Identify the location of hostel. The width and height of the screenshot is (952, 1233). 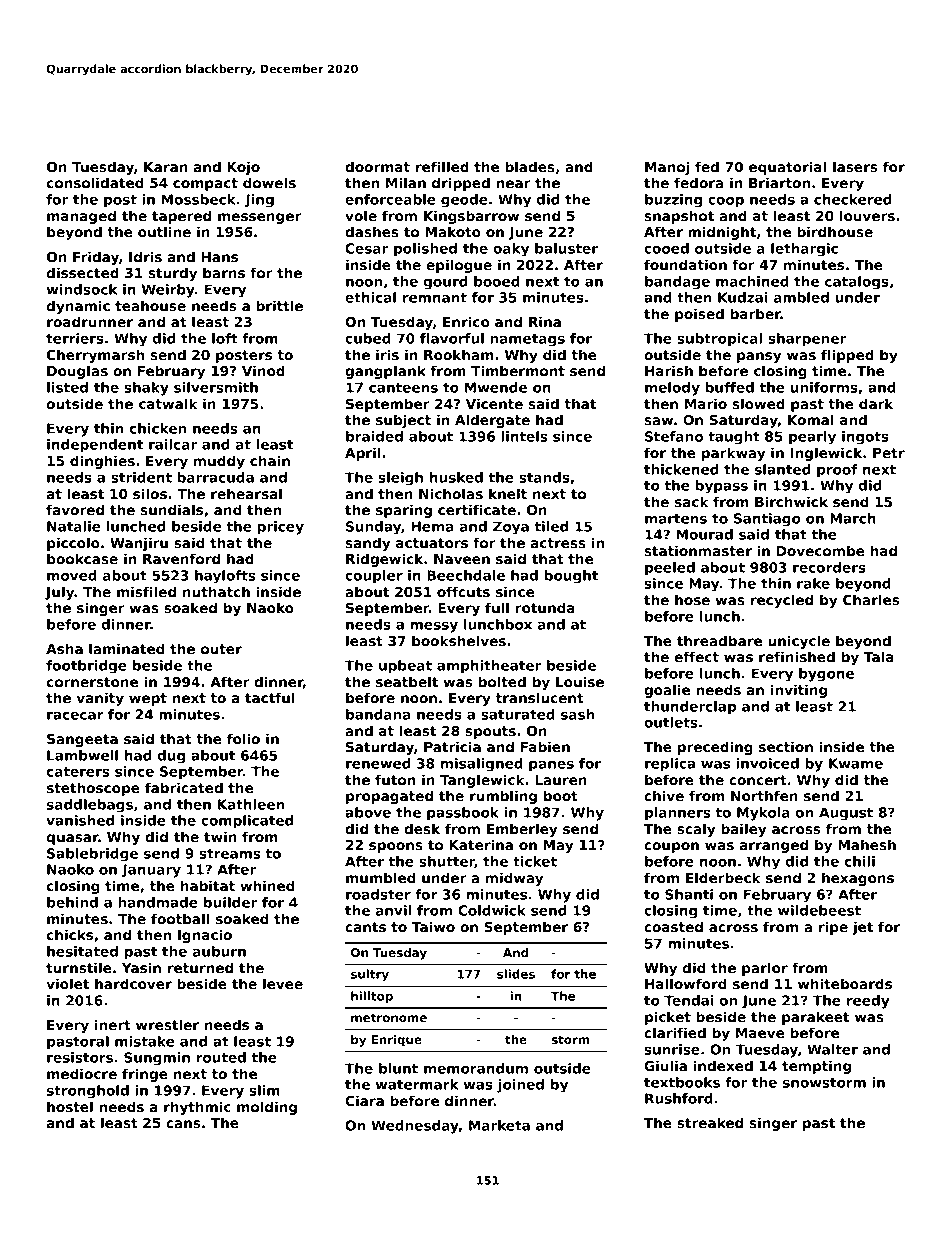
(70, 1106).
